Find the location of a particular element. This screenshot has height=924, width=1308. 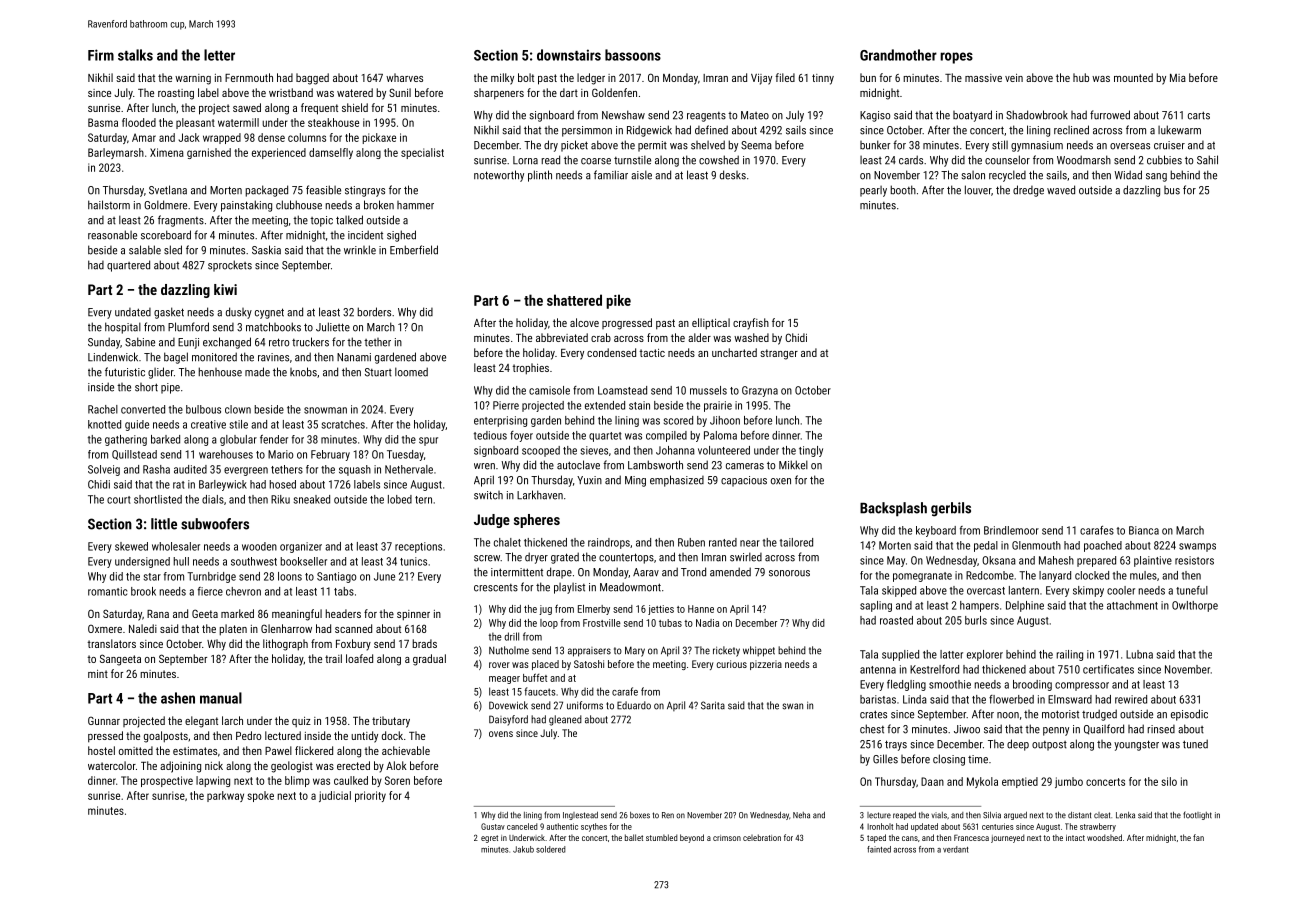

emphasized is located at coordinates (677, 481).
